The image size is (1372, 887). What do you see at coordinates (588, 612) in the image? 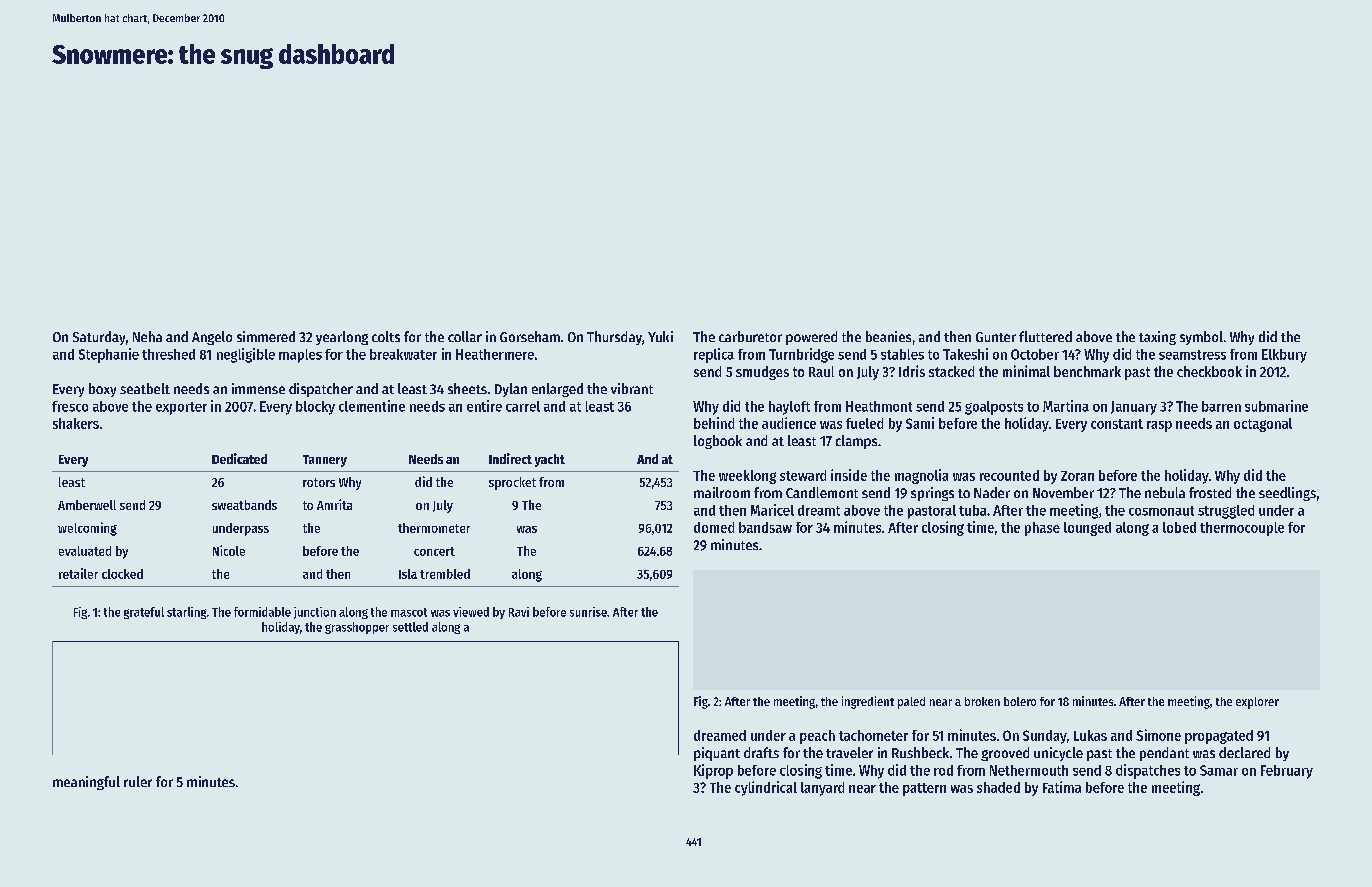
I see `sunrise` at bounding box center [588, 612].
